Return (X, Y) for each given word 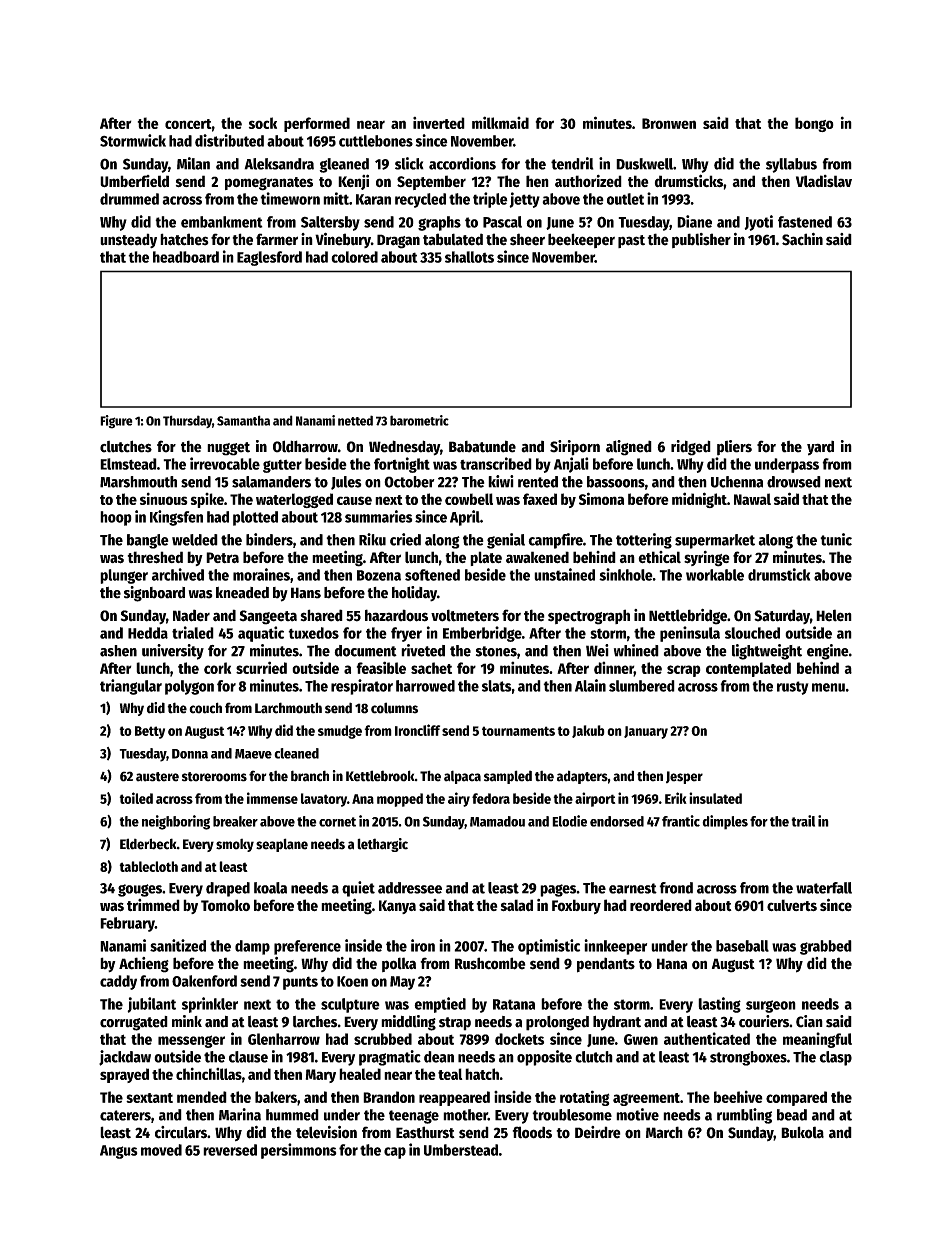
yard (820, 448)
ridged (691, 448)
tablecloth (148, 866)
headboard (186, 257)
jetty (524, 200)
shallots (469, 257)
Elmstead (128, 464)
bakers (276, 1097)
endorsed (617, 821)
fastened (805, 222)
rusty (793, 688)
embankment (222, 222)
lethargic (382, 845)
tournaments (518, 731)
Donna (190, 754)
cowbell (469, 499)
